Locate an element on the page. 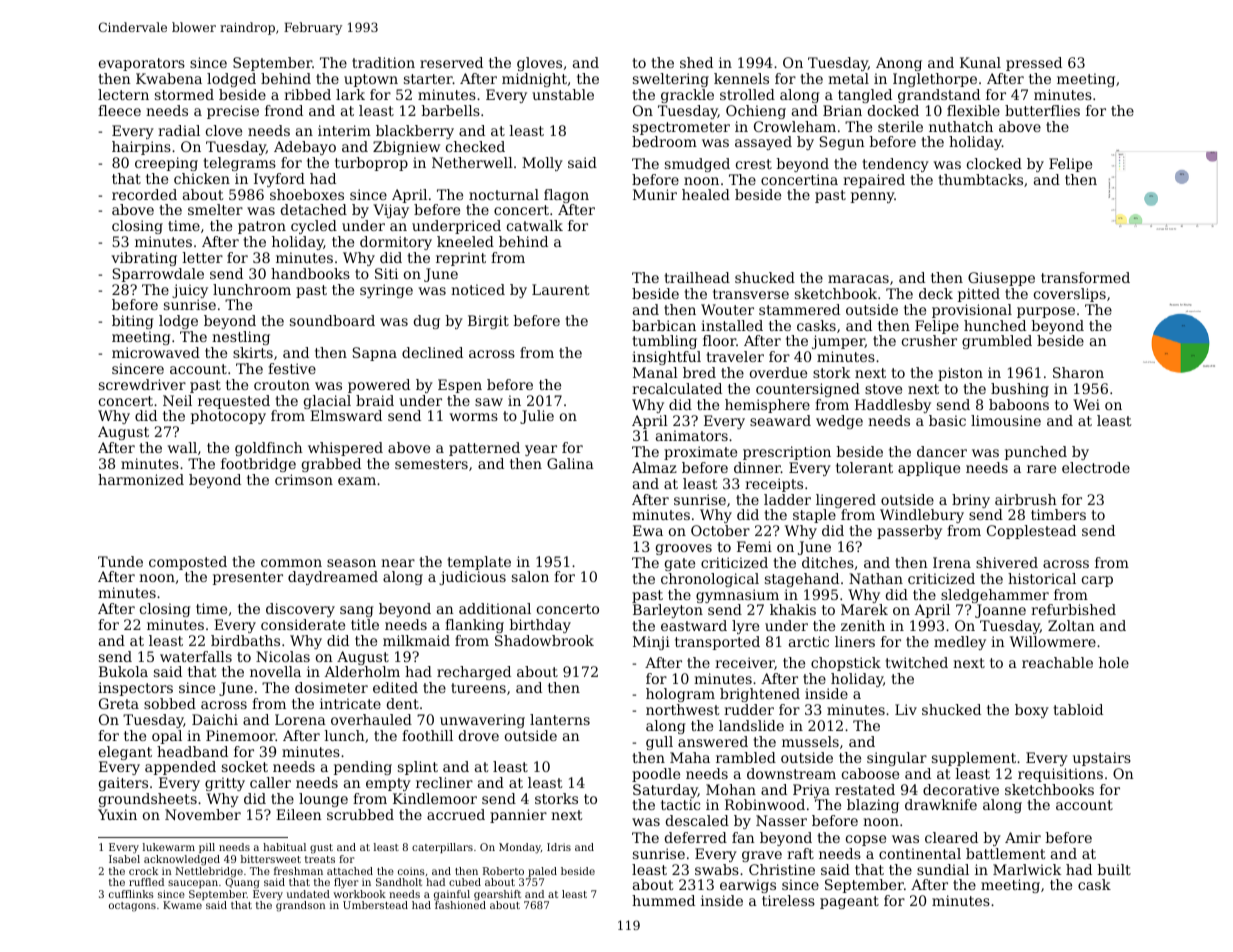 This document has height=952, width=1233. receiver is located at coordinates (745, 663).
